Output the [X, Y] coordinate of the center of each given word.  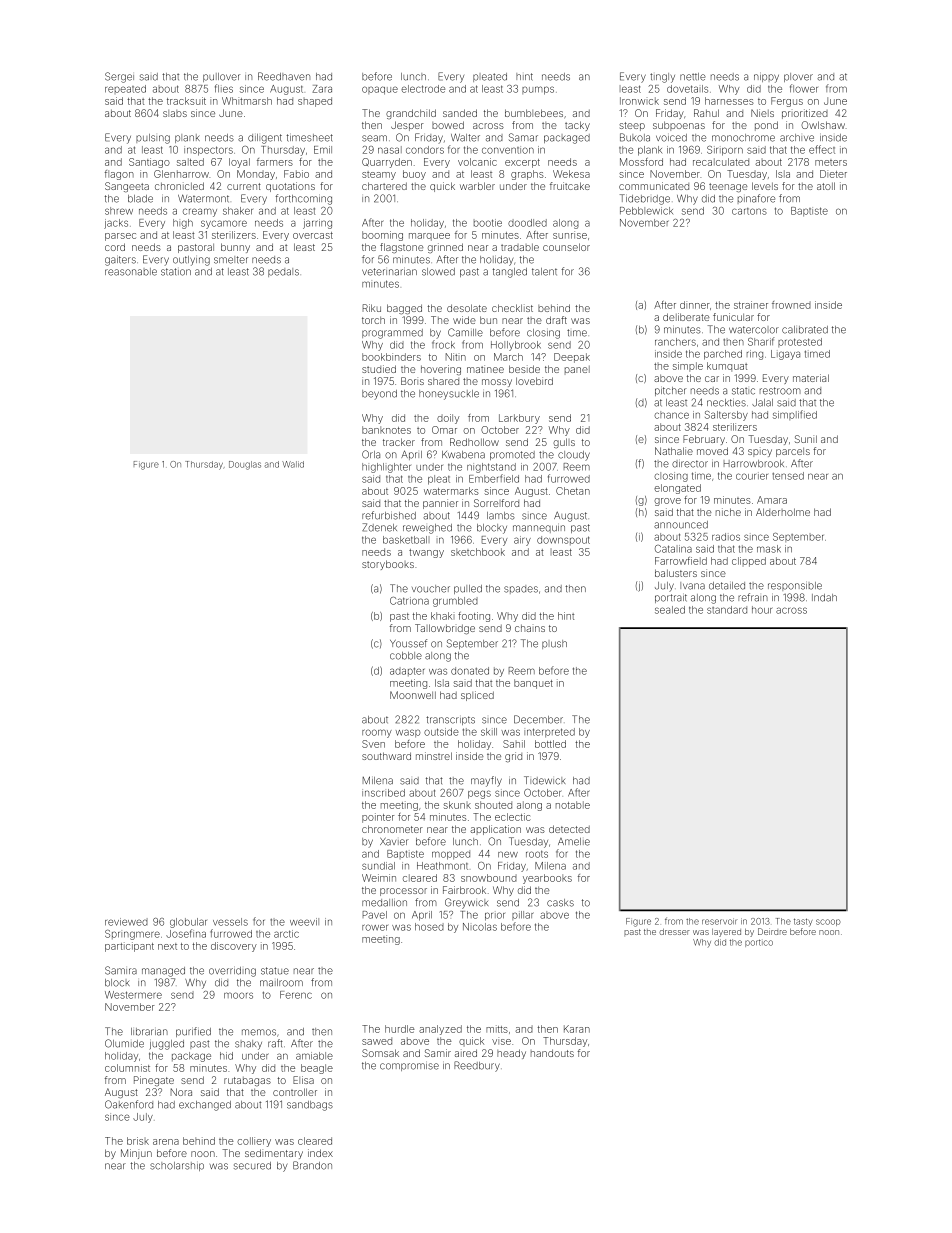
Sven [373, 744]
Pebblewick [646, 211]
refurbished [389, 515]
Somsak [380, 1053]
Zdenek [379, 527]
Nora [181, 1092]
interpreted [549, 733]
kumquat [727, 367]
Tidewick [544, 780]
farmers [275, 162]
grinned [445, 248]
